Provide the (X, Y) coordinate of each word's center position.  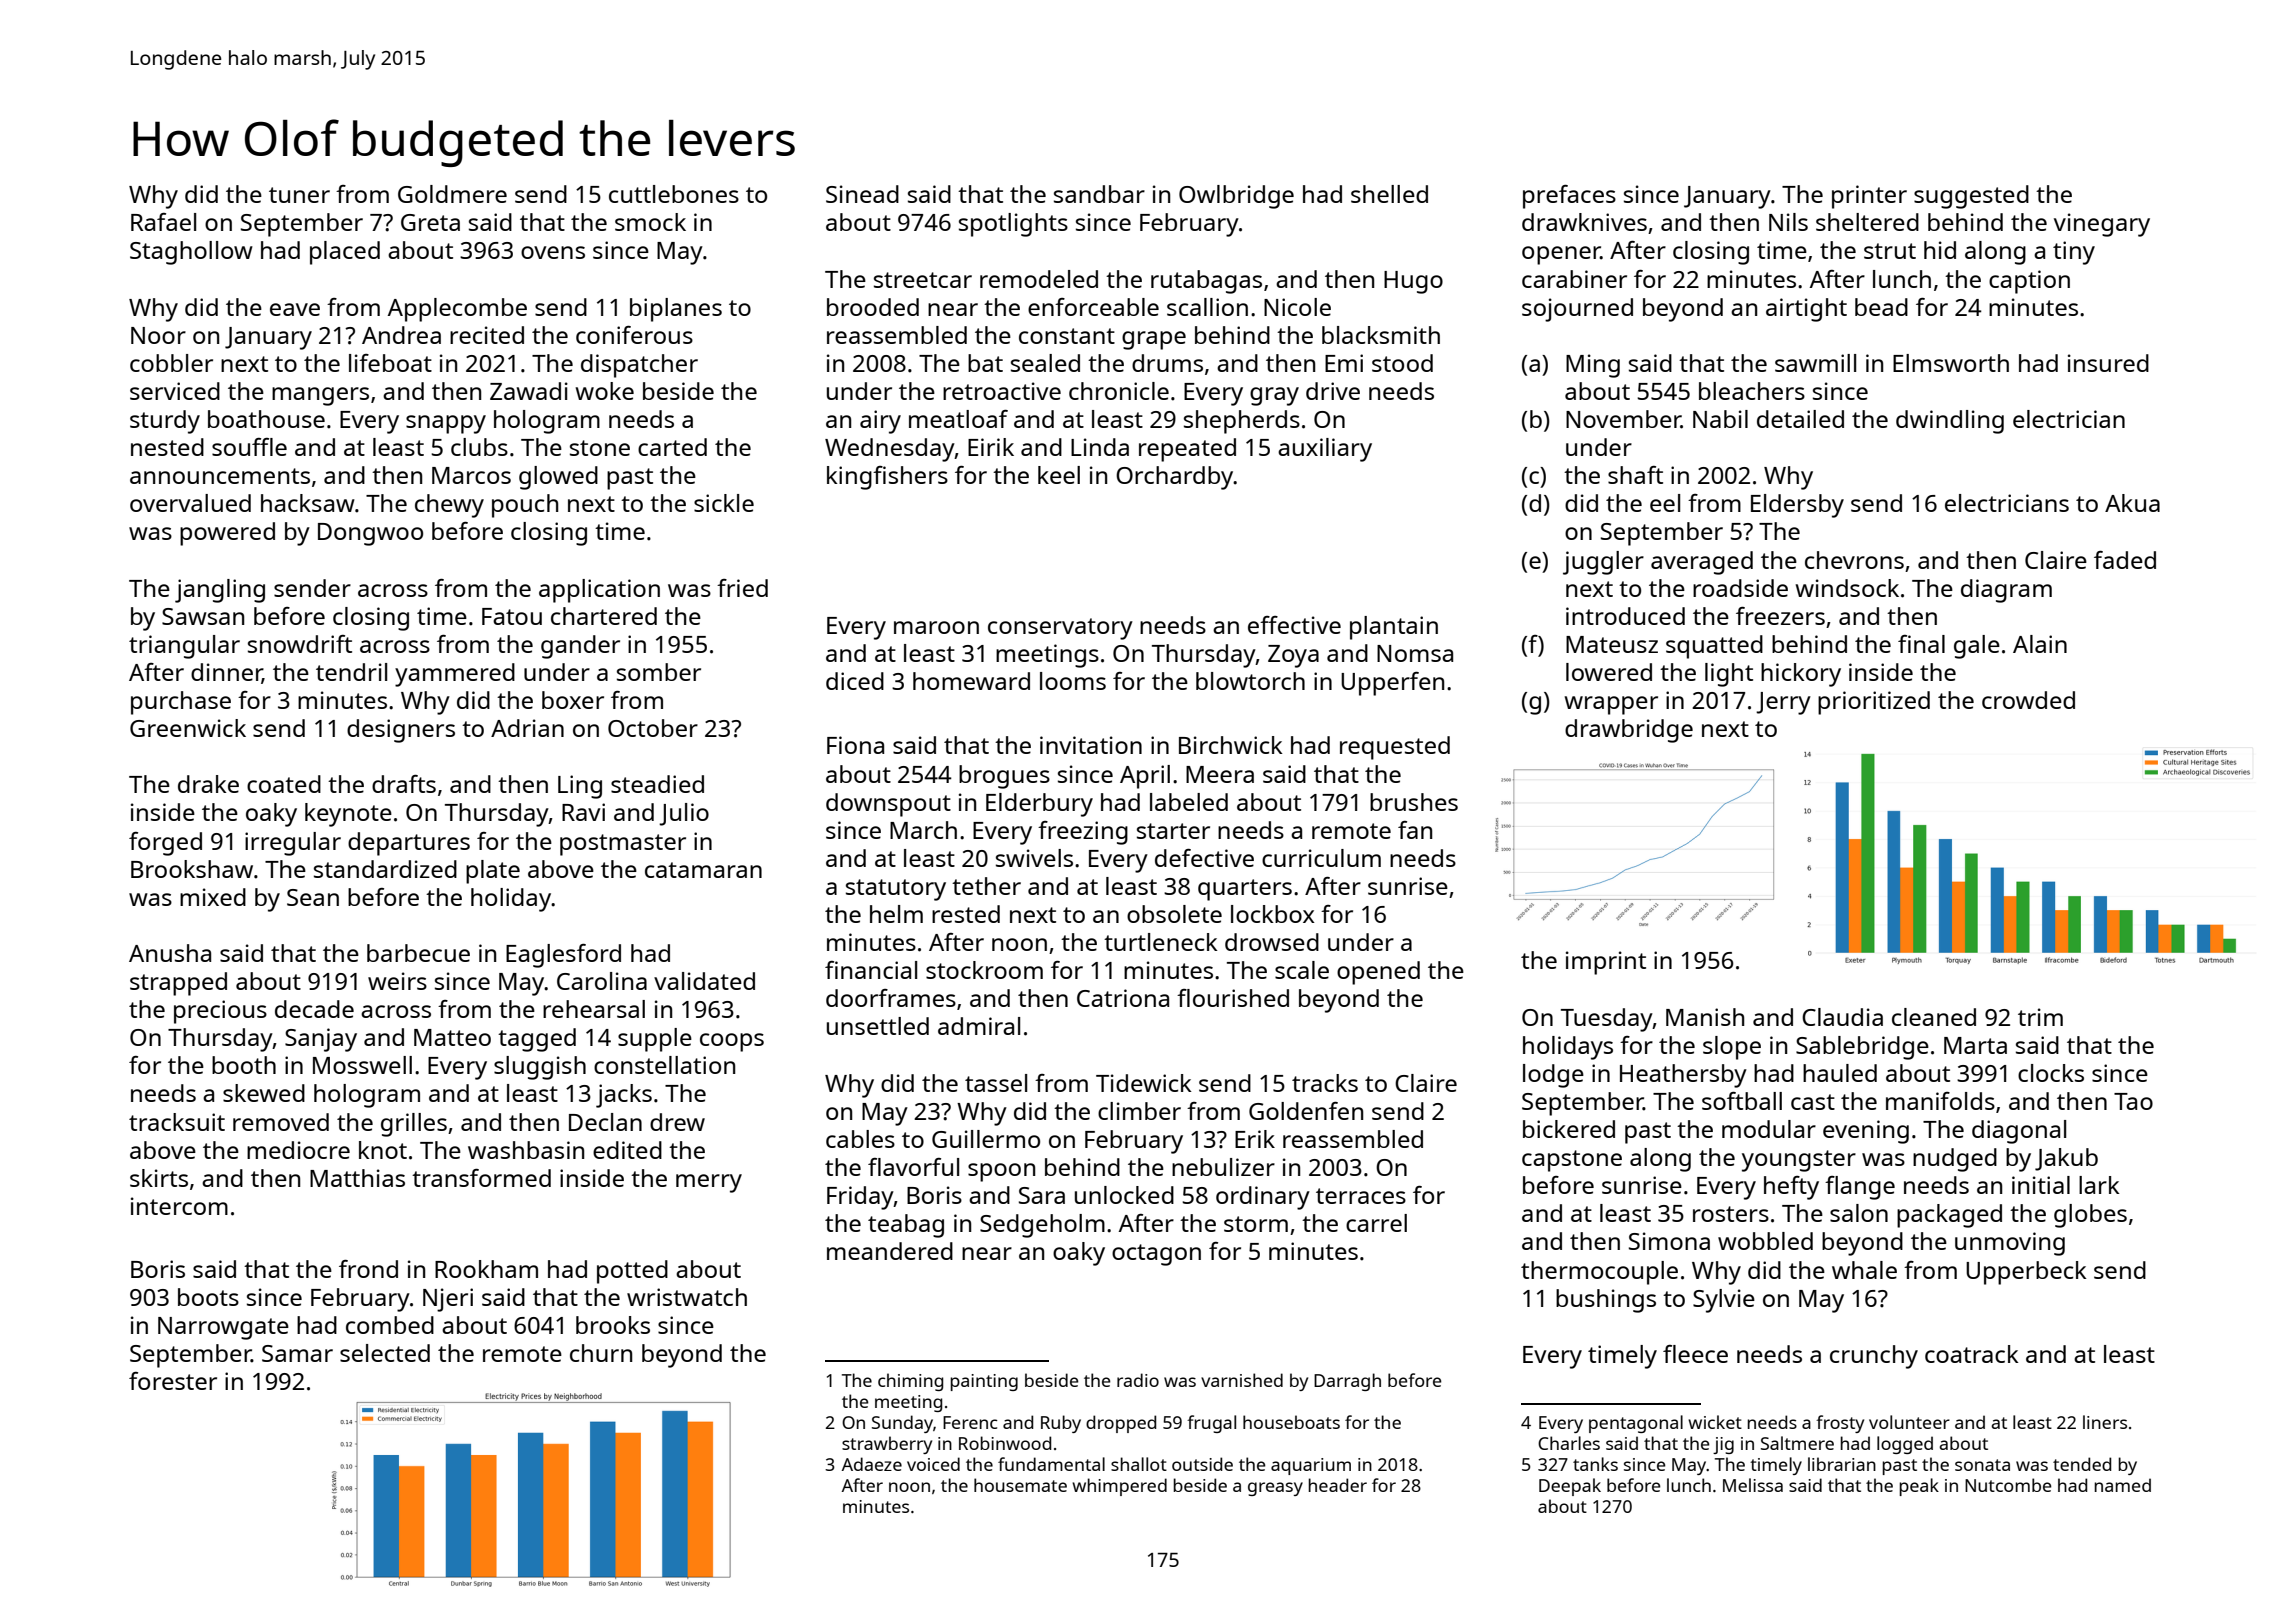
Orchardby (1175, 478)
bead (1881, 307)
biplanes (676, 310)
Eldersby (1797, 506)
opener (1561, 255)
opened (1378, 973)
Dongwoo (370, 534)
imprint (1606, 963)
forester (173, 1381)
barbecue (418, 953)
